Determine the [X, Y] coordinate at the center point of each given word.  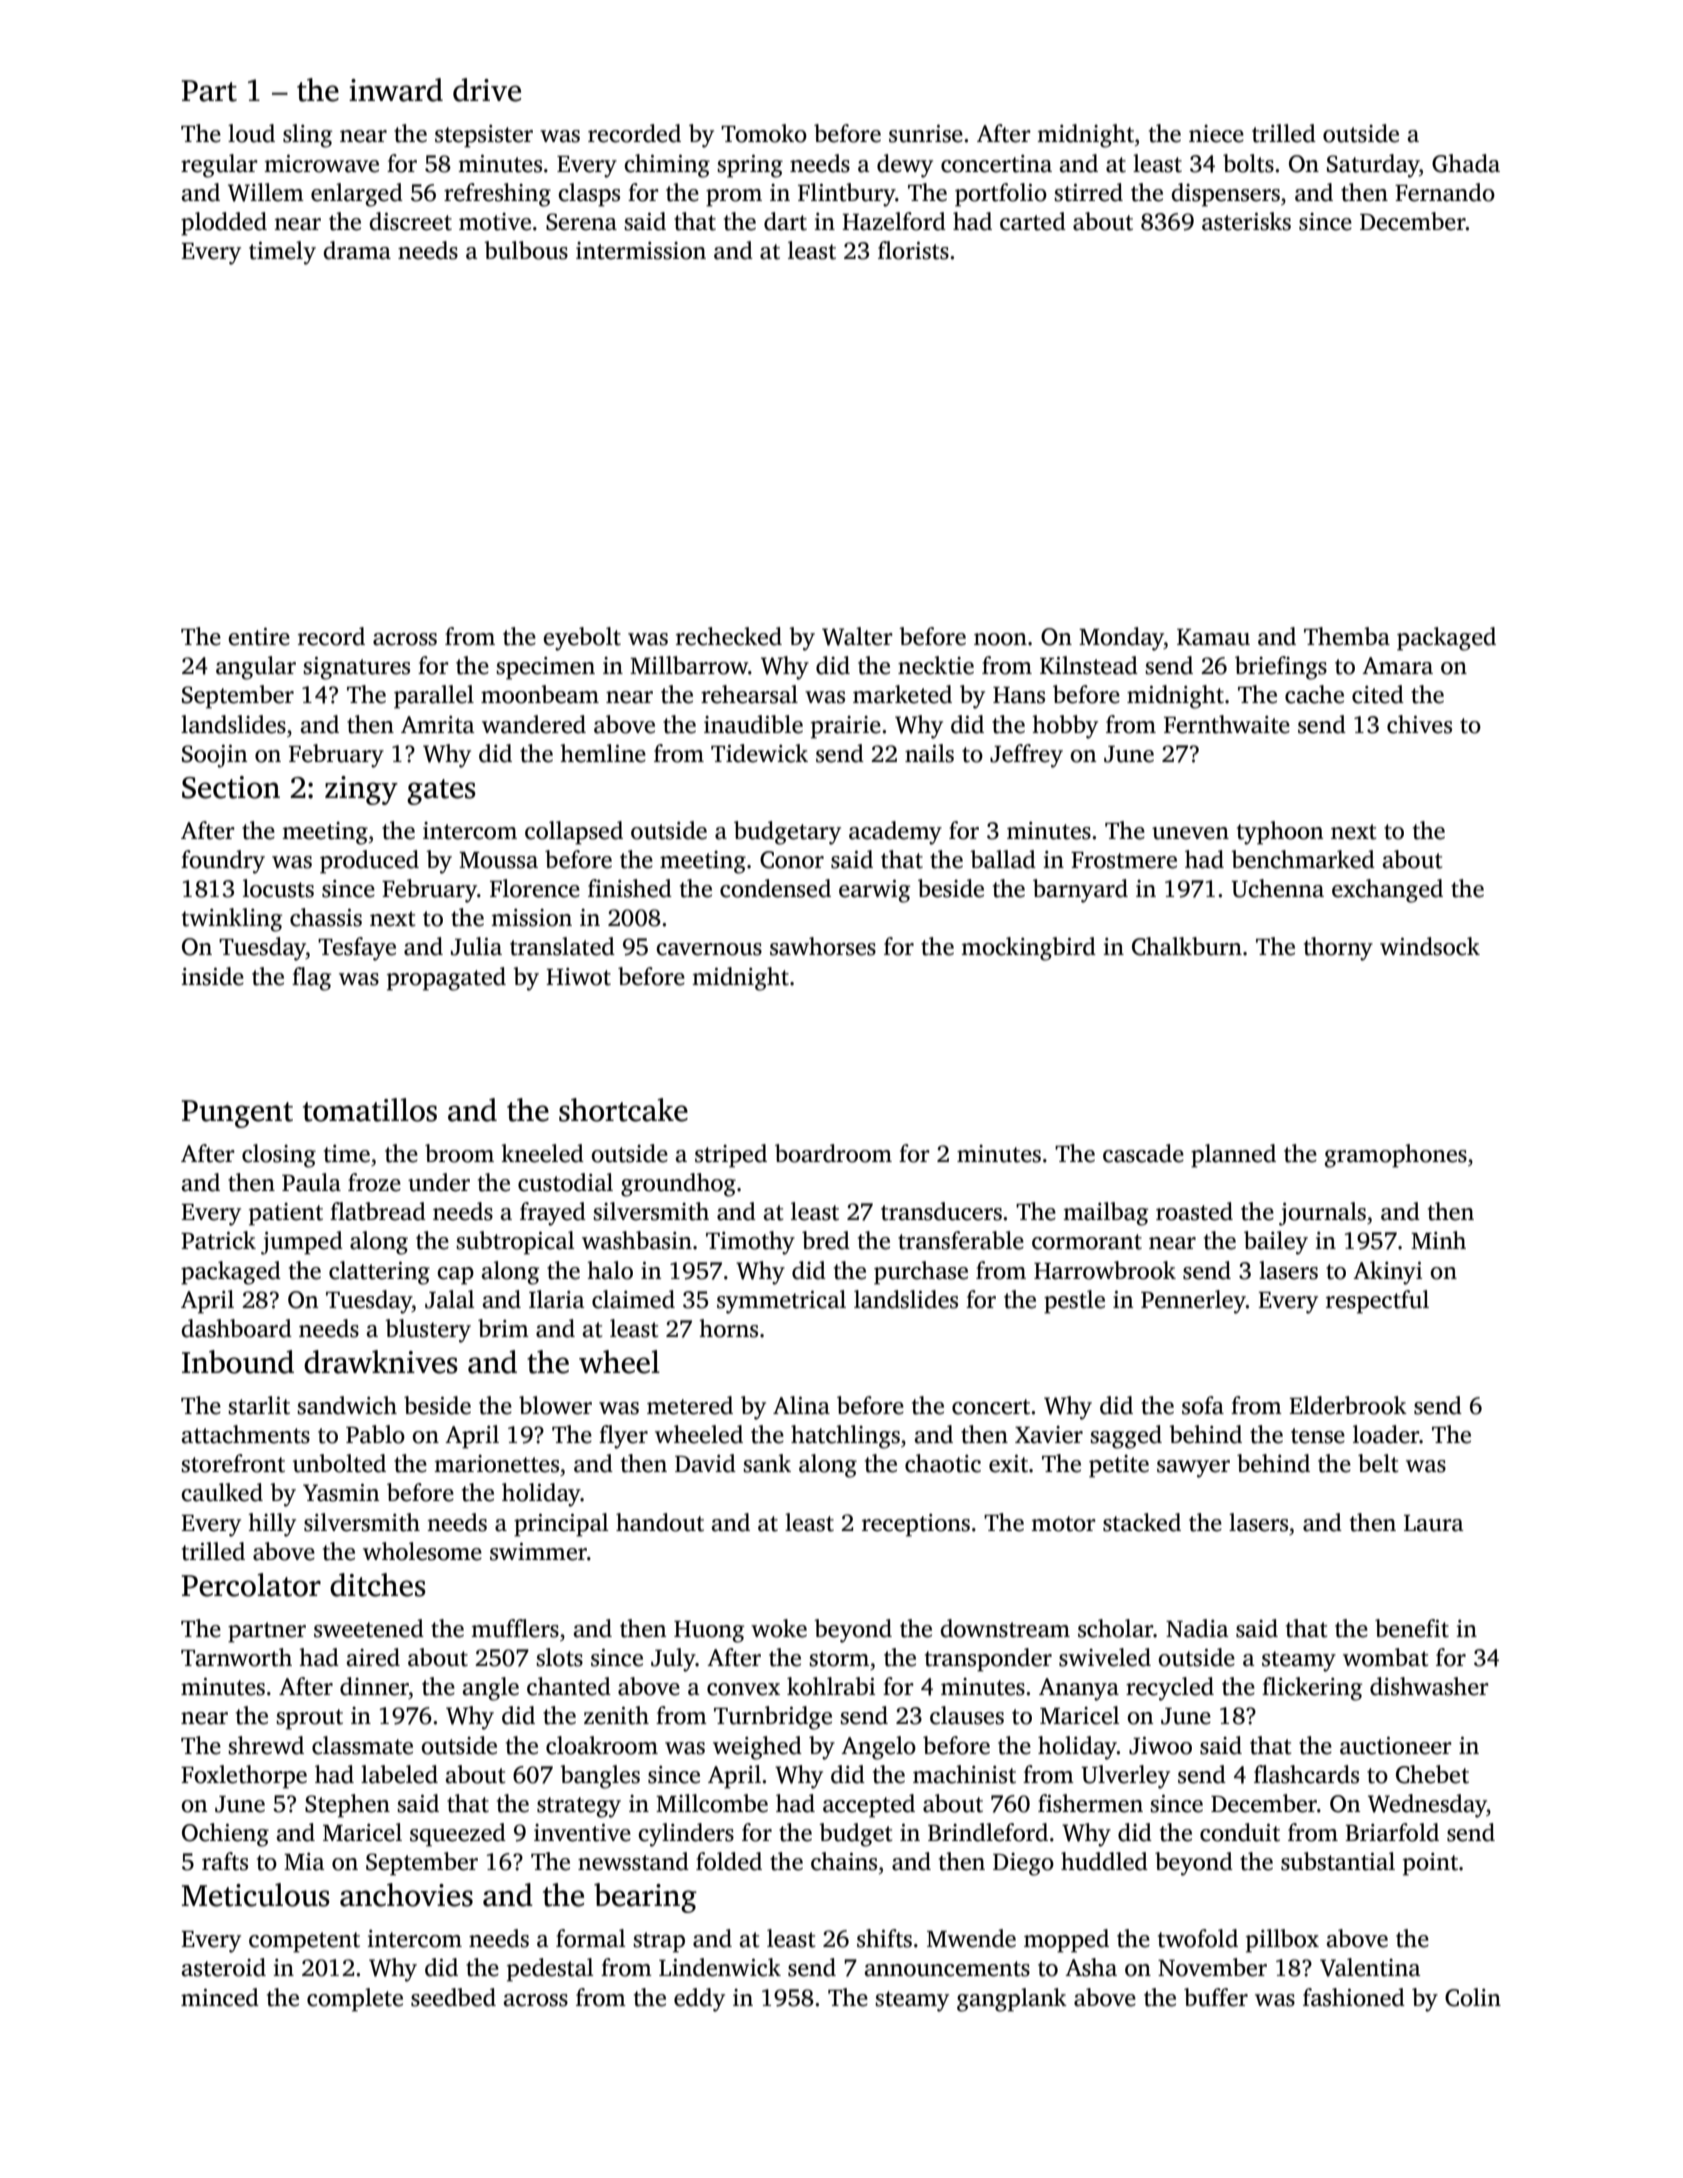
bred [826, 1240]
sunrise [926, 134]
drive [487, 90]
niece [1216, 134]
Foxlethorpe [244, 1777]
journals [1322, 1214]
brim [503, 1328]
